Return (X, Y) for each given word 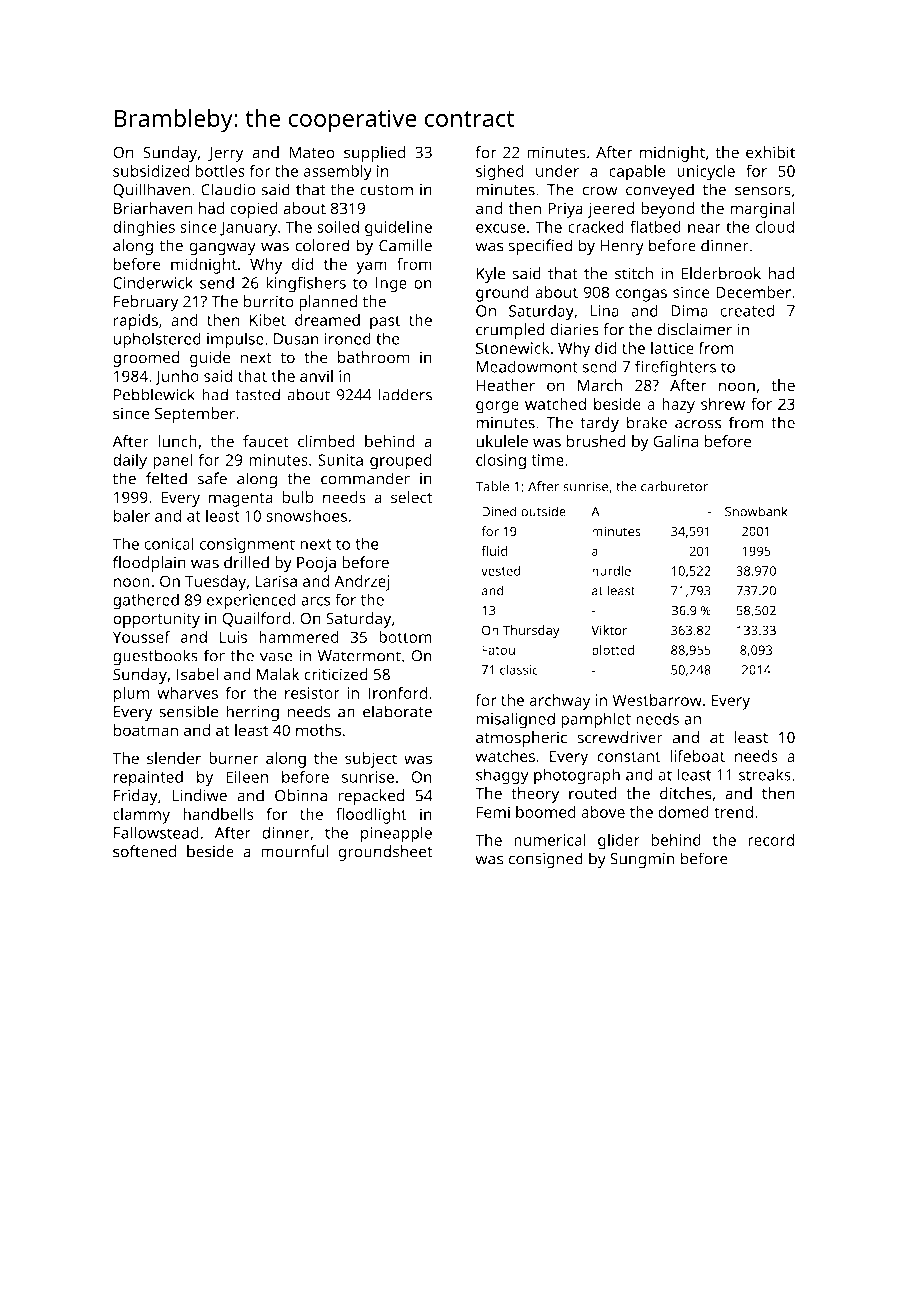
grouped (401, 461)
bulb (298, 497)
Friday (136, 797)
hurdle (611, 570)
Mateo (312, 153)
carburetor (674, 486)
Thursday (531, 631)
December (753, 292)
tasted (257, 394)
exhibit (771, 152)
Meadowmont (527, 366)
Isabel (197, 674)
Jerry (226, 154)
